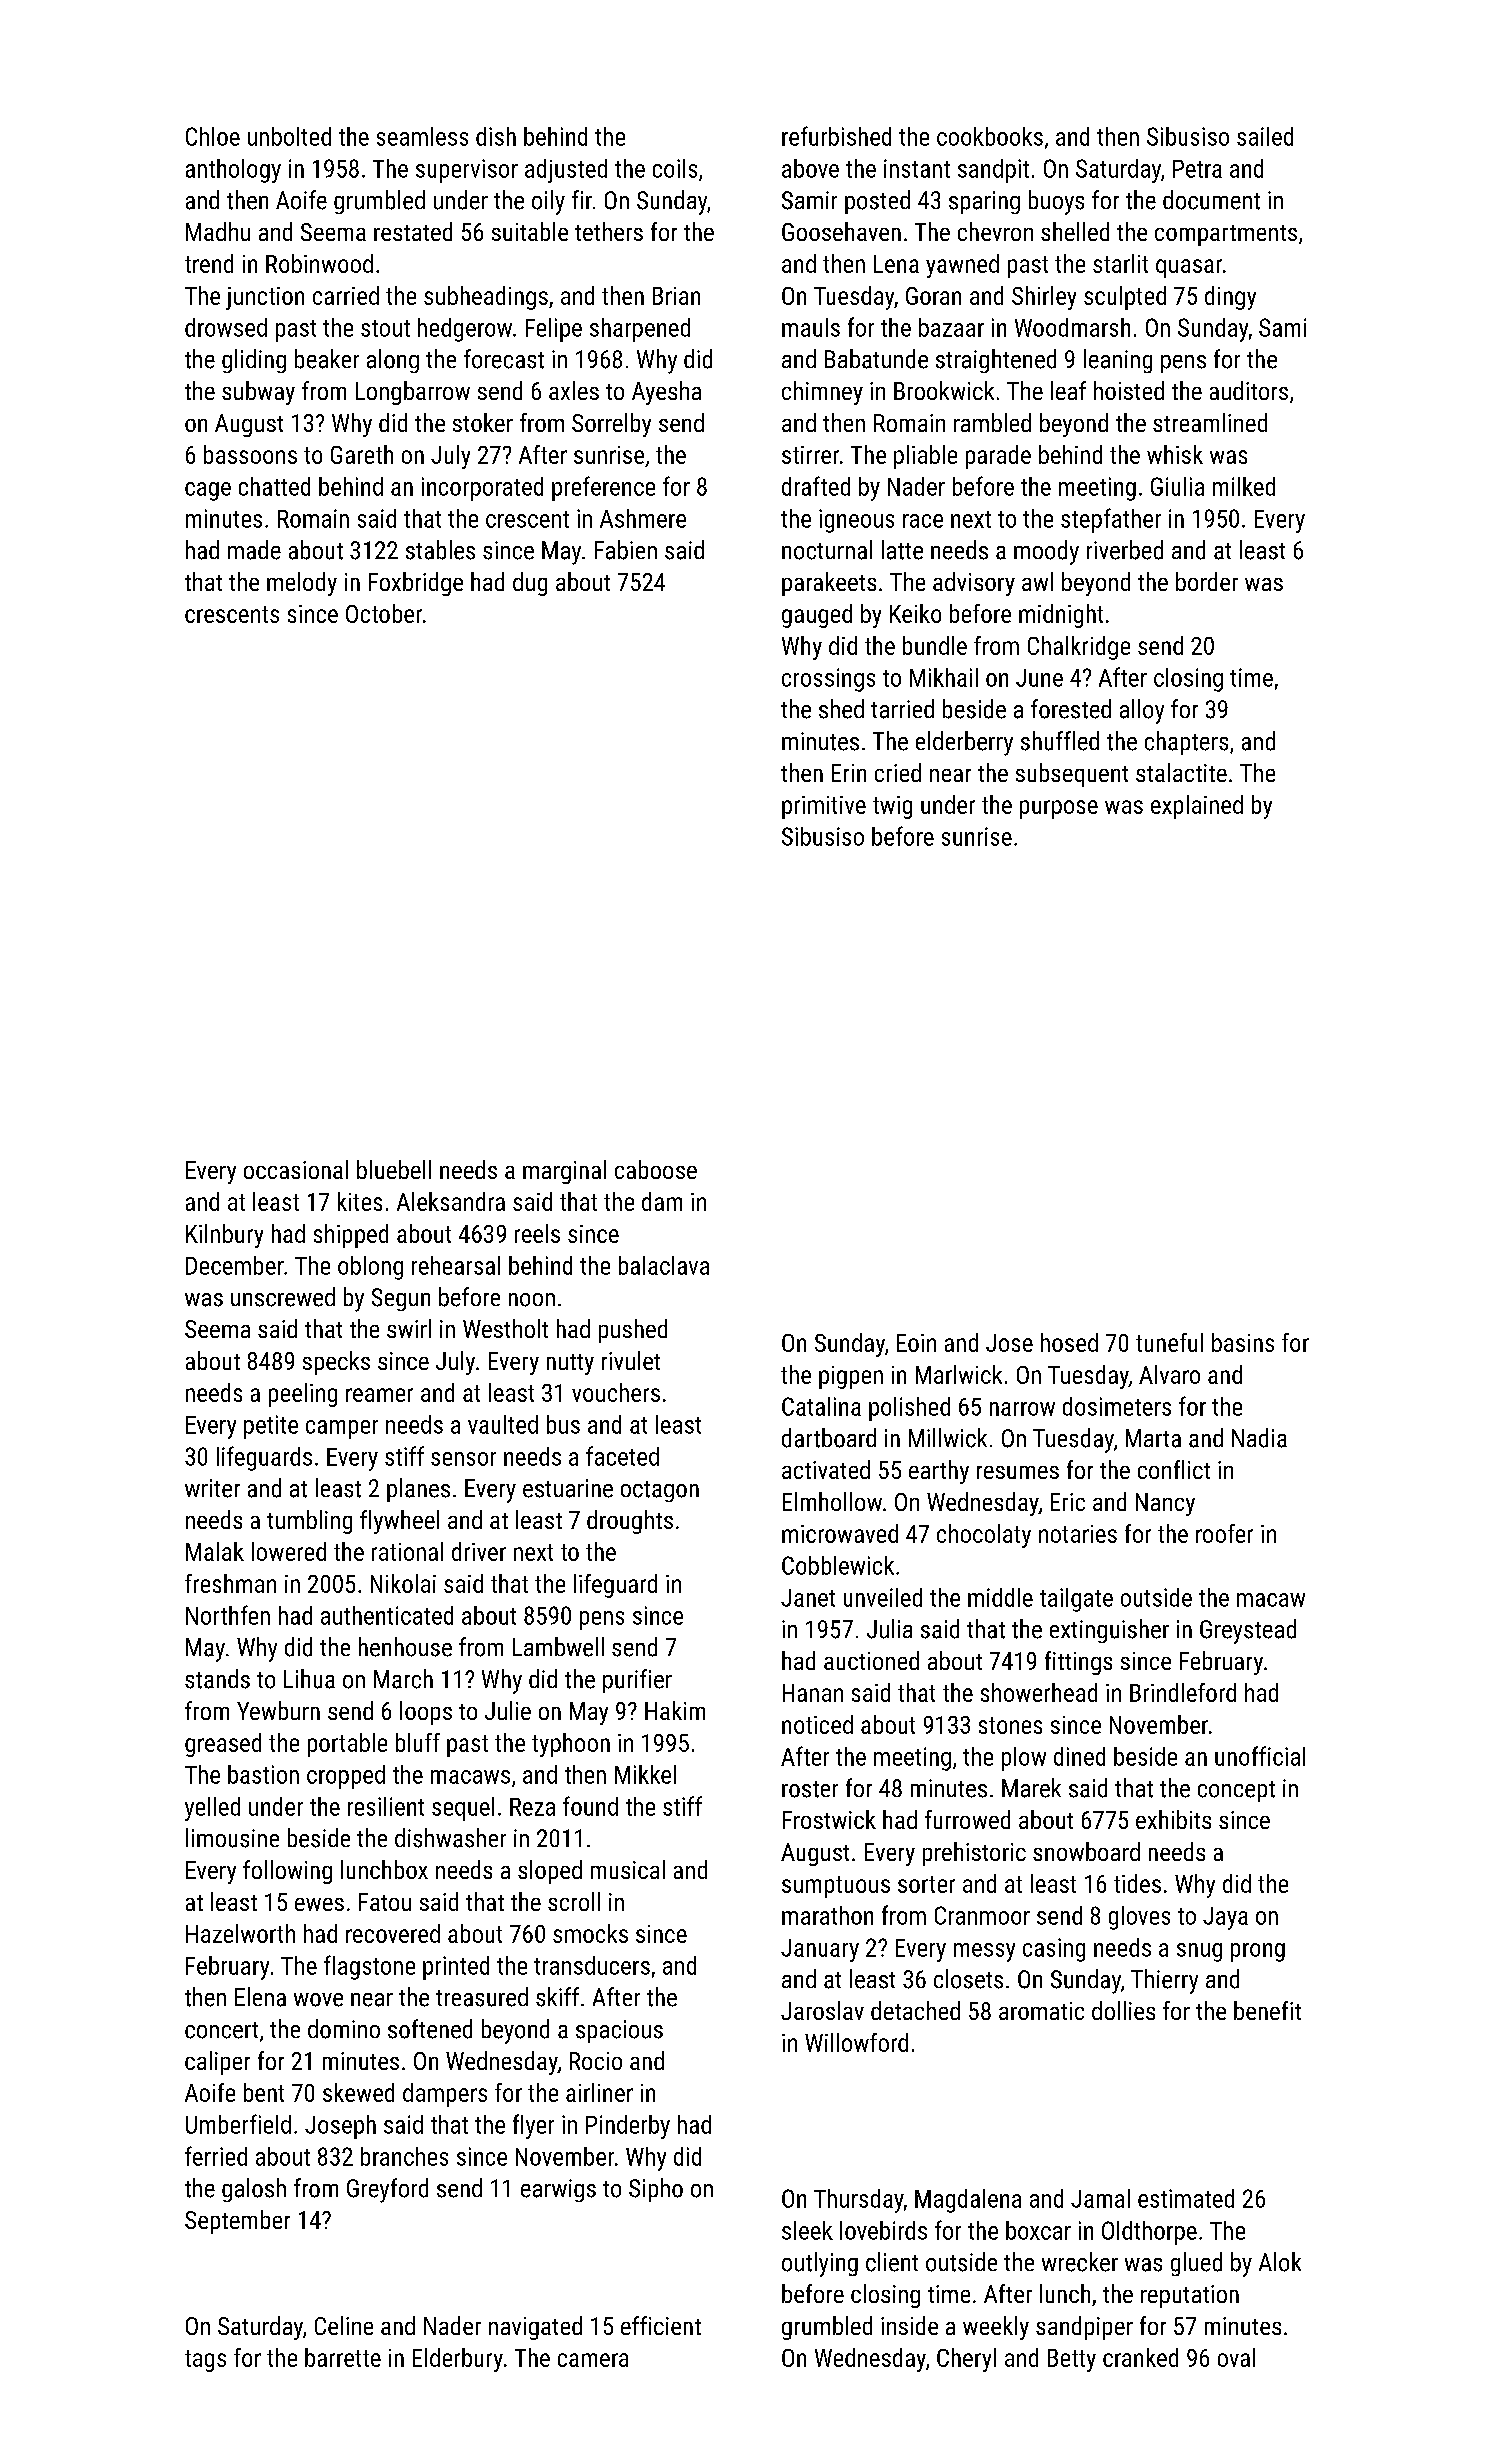 This screenshot has height=2464, width=1496. Describe the element at coordinates (422, 136) in the screenshot. I see `seamless` at that location.
